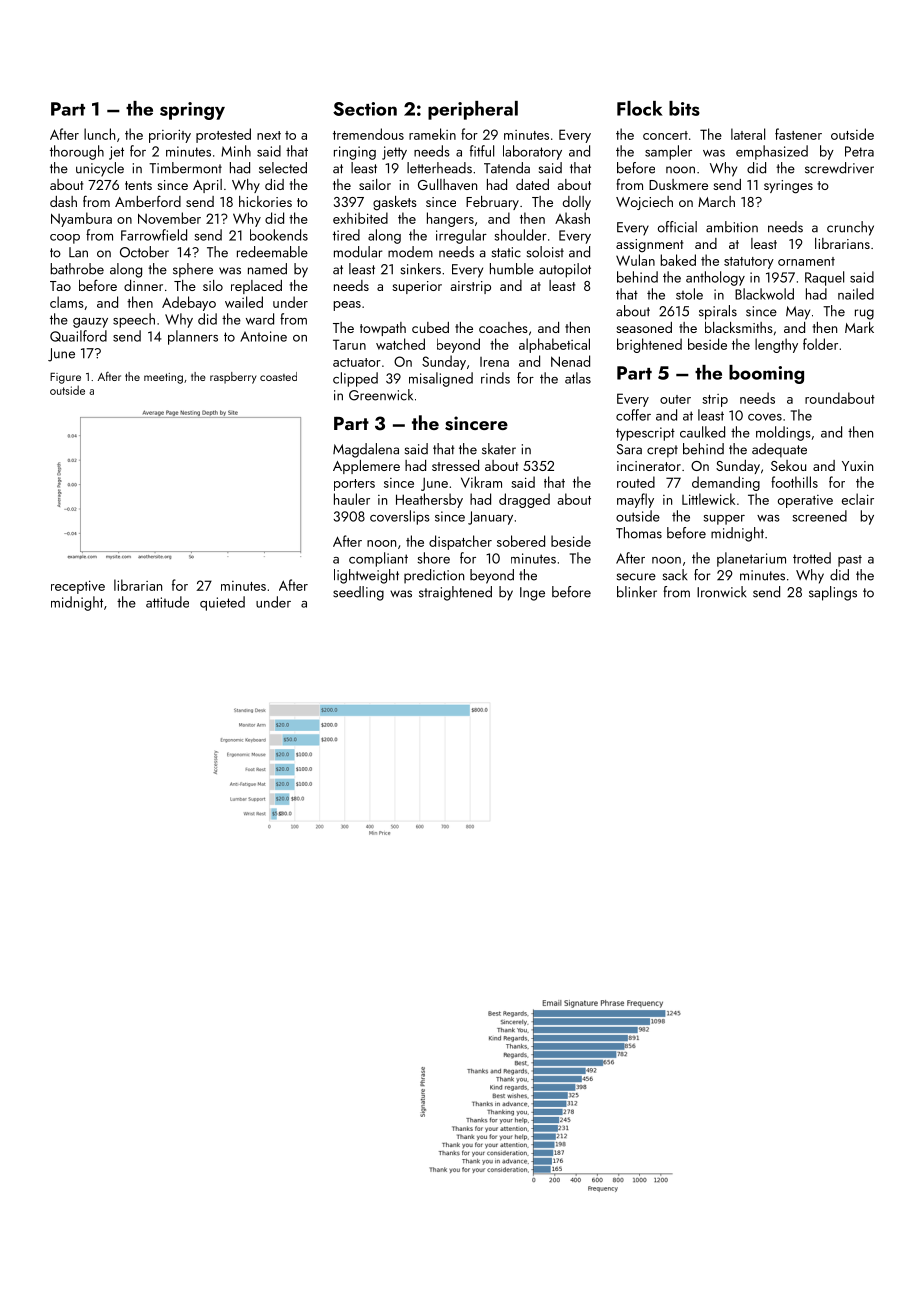  What do you see at coordinates (192, 111) in the screenshot?
I see `springy` at bounding box center [192, 111].
